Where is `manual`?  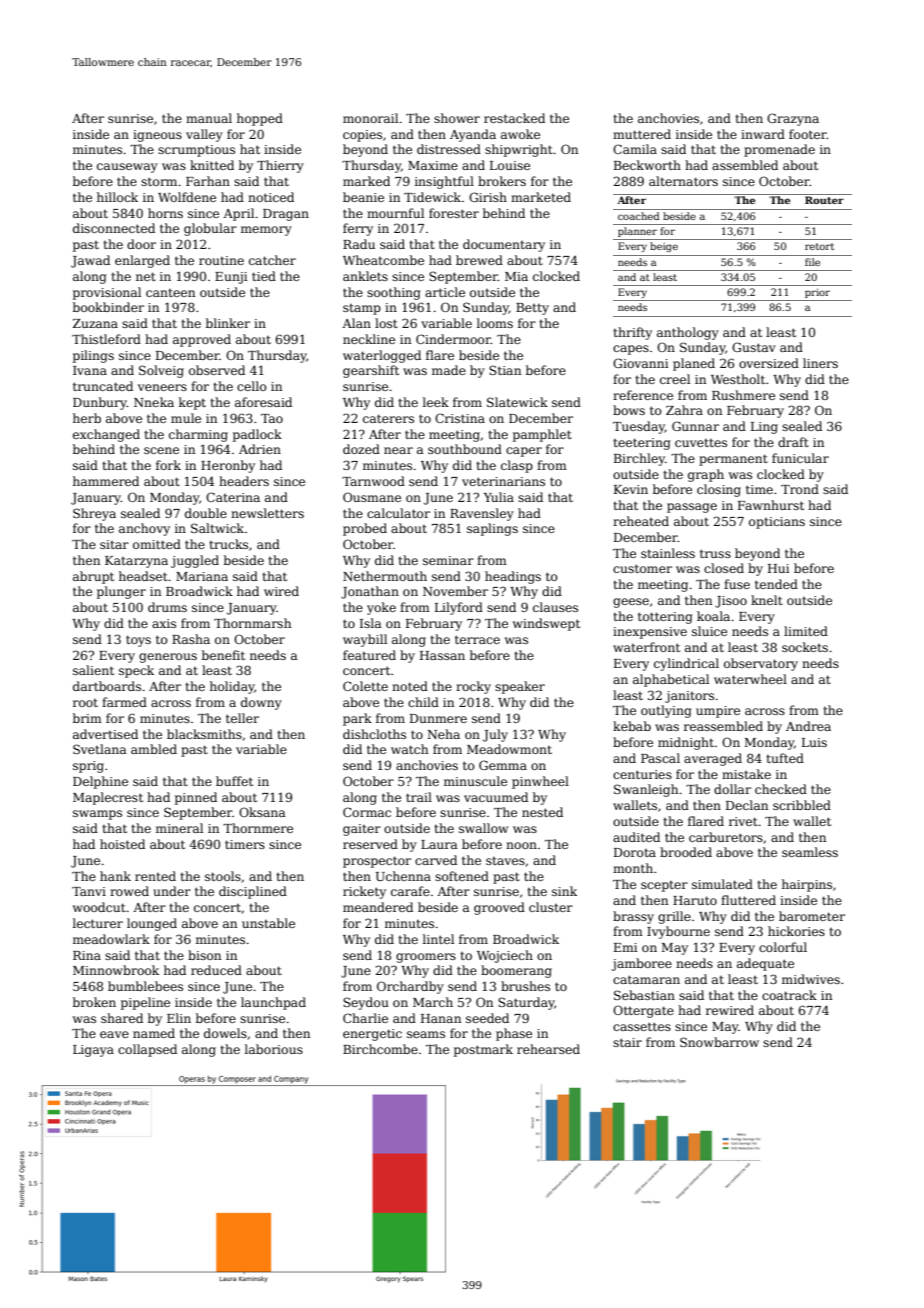
manual is located at coordinates (209, 118).
